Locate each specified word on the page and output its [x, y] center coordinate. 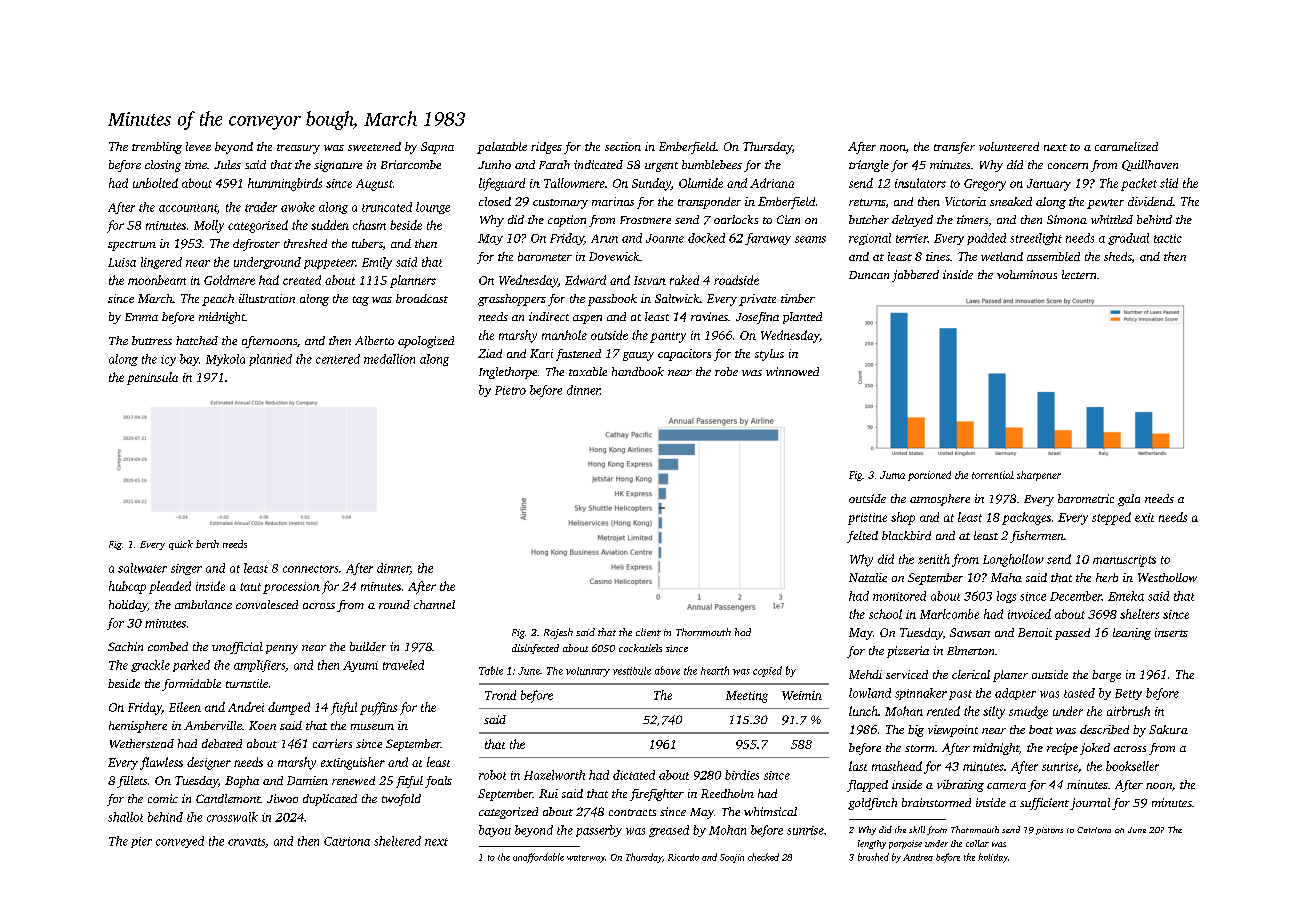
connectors [310, 569]
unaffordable [538, 858]
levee [198, 146]
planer [1010, 676]
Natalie [868, 577]
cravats [246, 842]
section [623, 146]
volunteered [1009, 146]
